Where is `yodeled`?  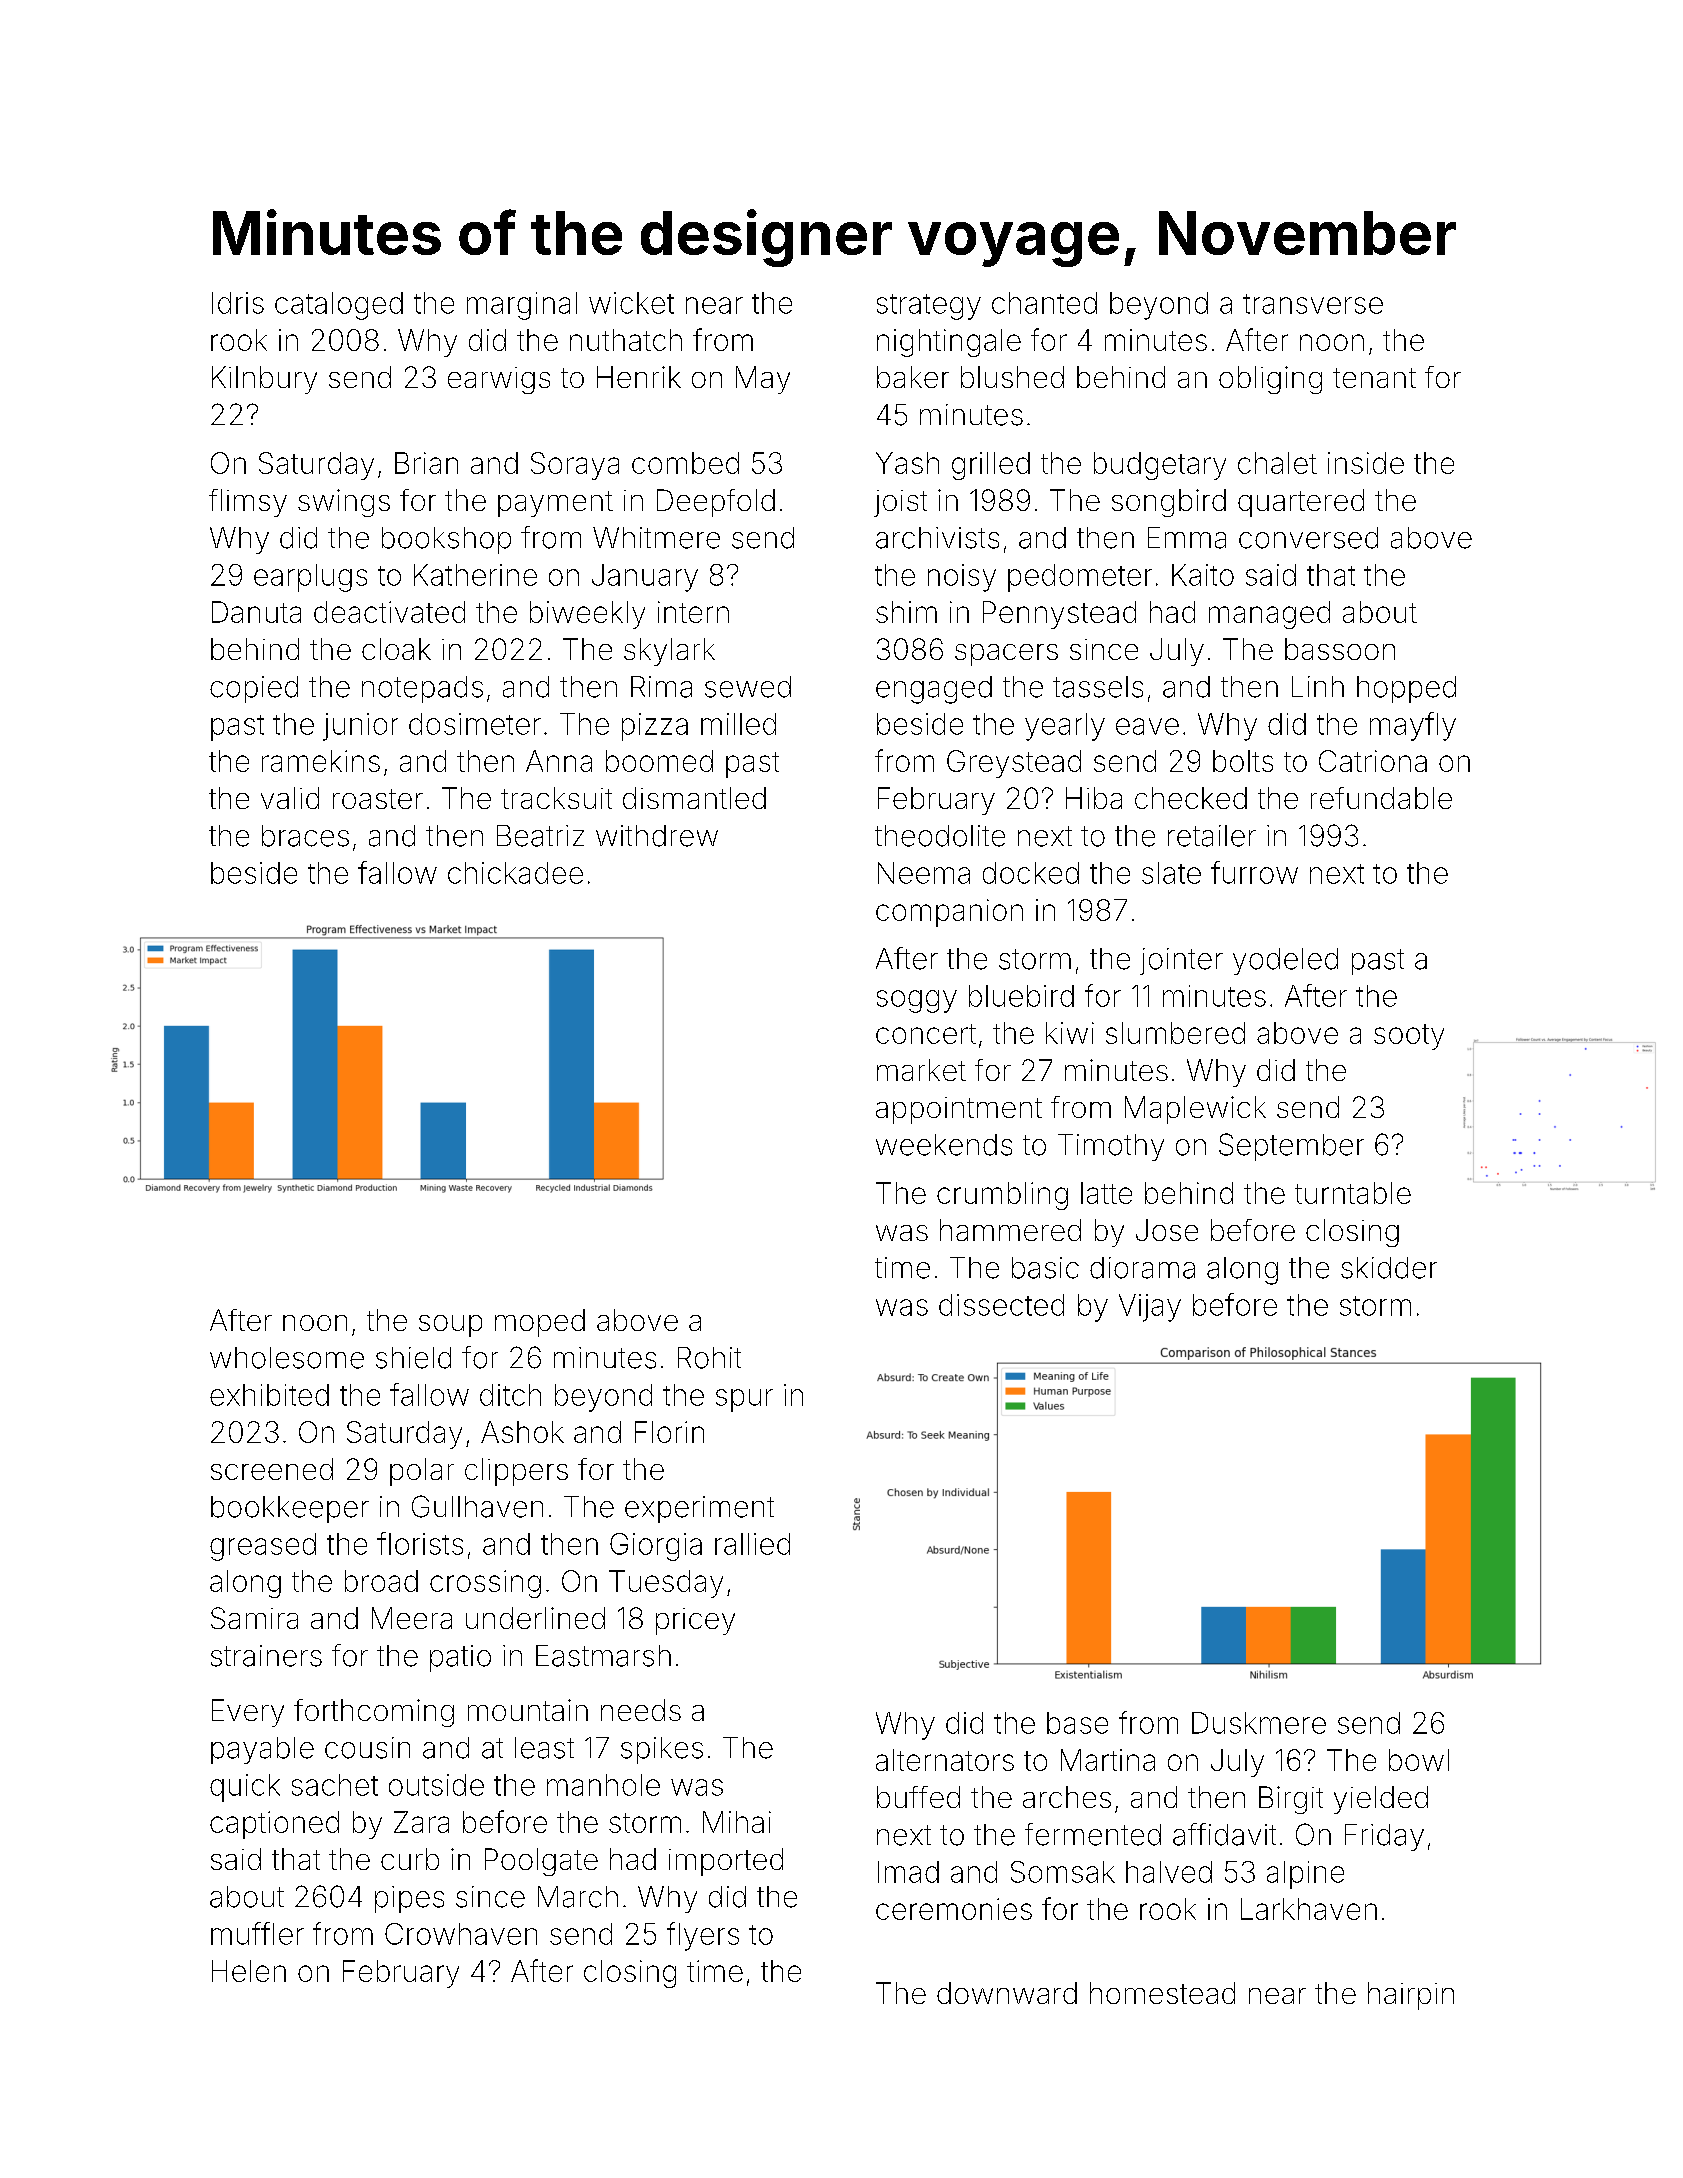 yodeled is located at coordinates (1285, 961).
